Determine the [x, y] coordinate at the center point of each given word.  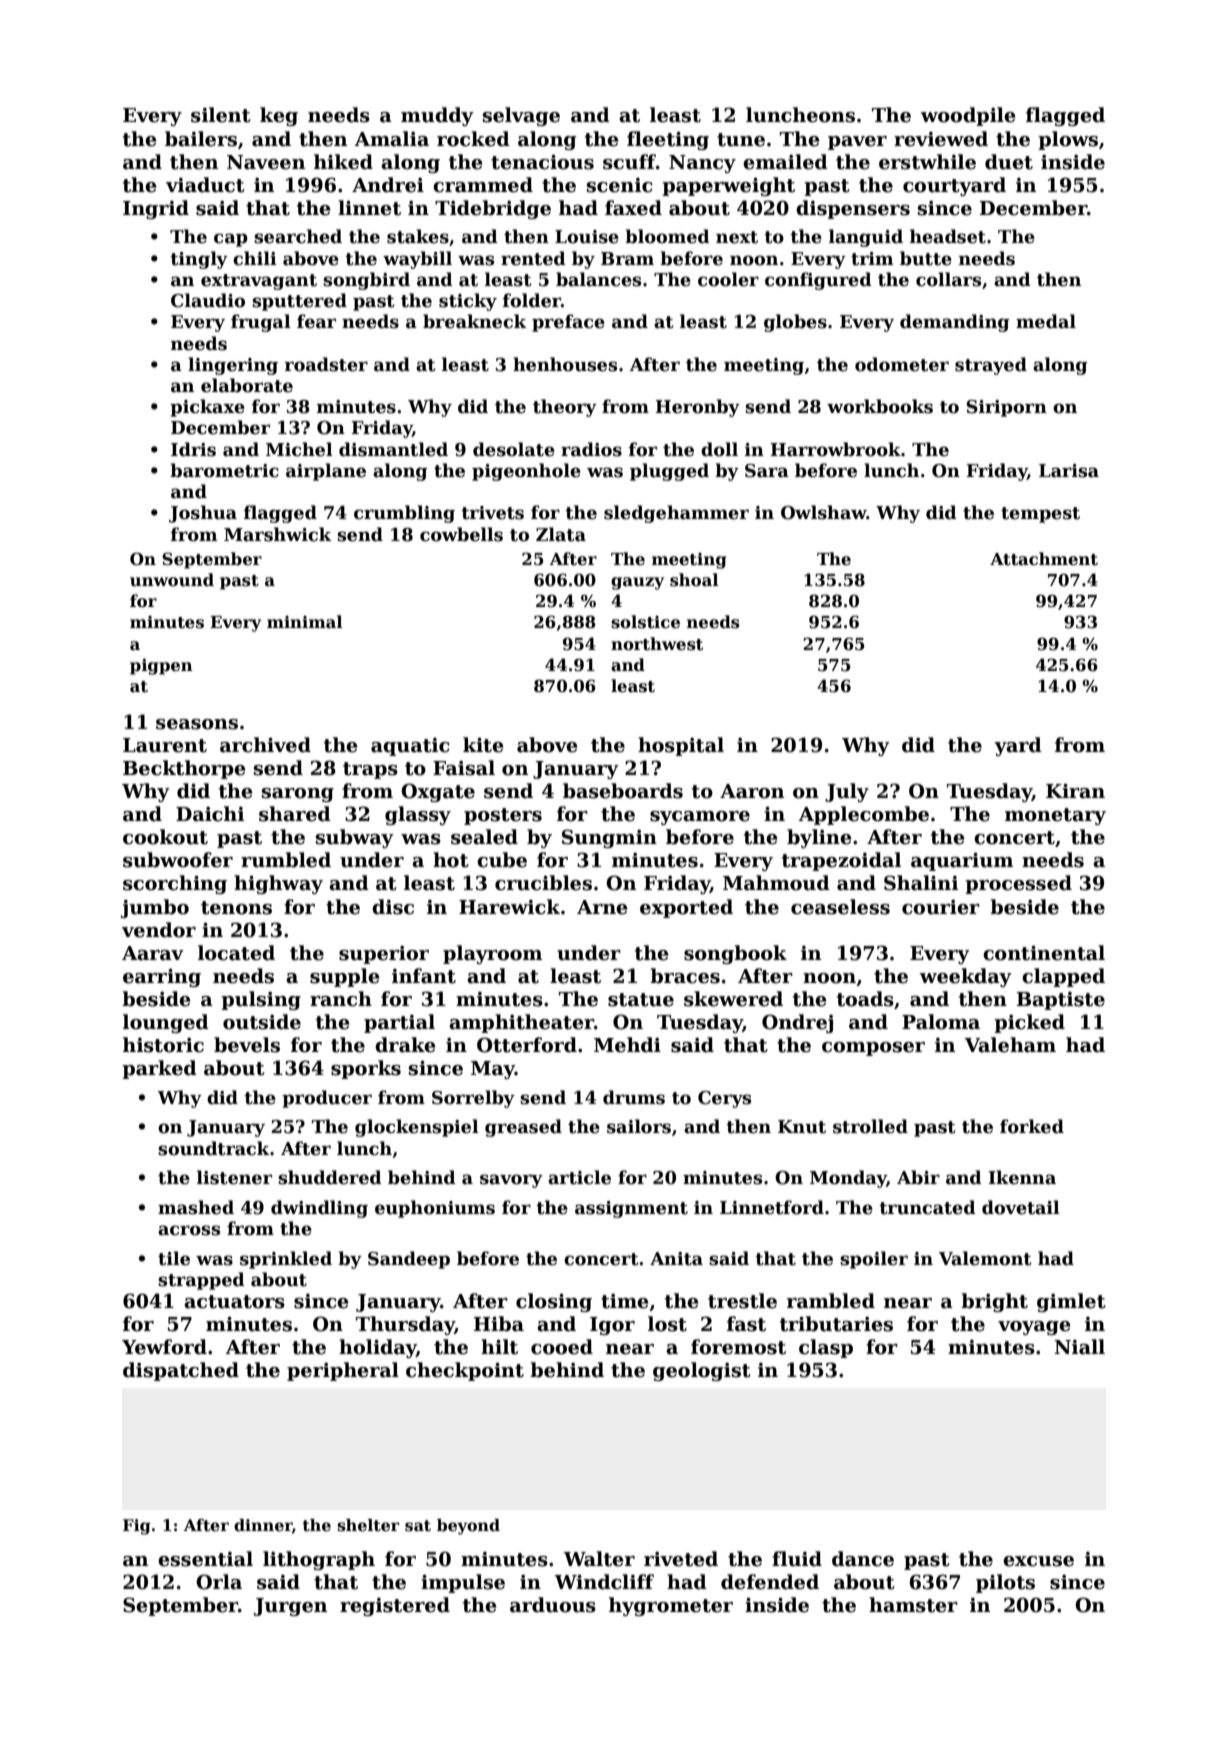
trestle [742, 1301]
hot [451, 860]
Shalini [921, 883]
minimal [305, 621]
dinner [263, 1526]
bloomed [667, 236]
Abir [918, 1177]
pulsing [261, 1000]
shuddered [330, 1177]
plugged [669, 472]
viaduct [205, 185]
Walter [599, 1559]
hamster [913, 1605]
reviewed [941, 139]
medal [1046, 321]
